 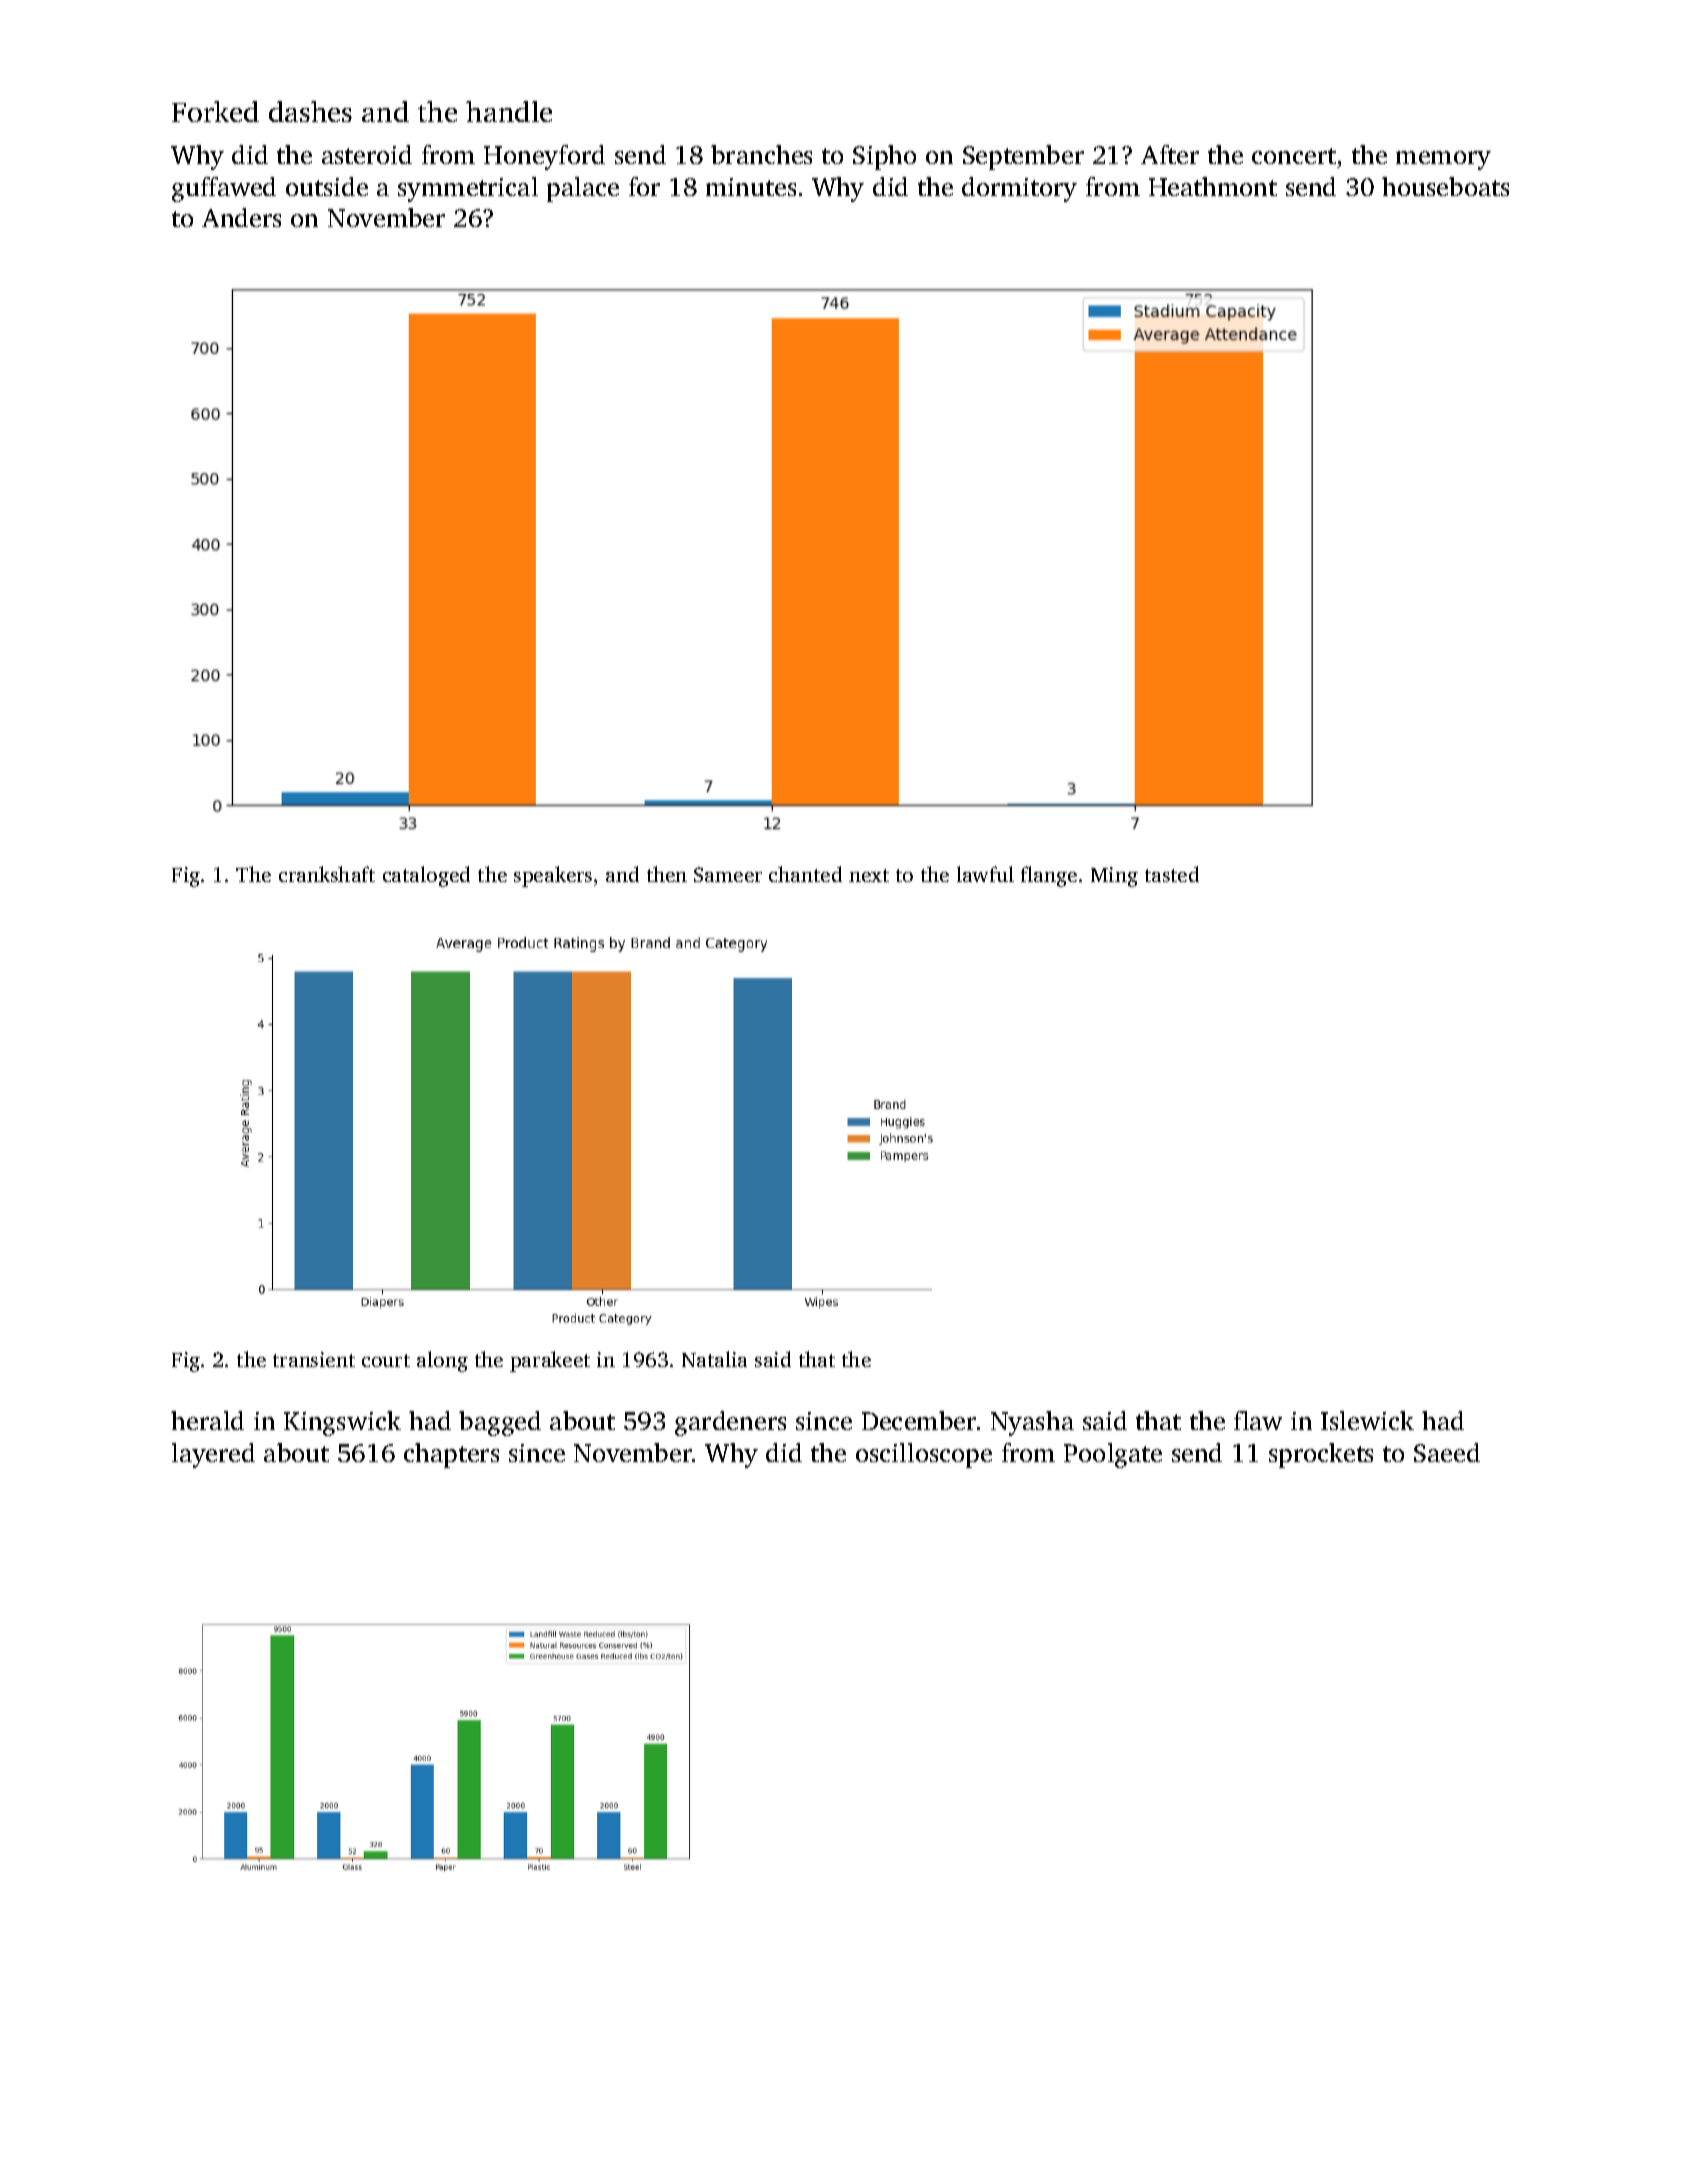 I want to click on Anders, so click(x=241, y=217).
